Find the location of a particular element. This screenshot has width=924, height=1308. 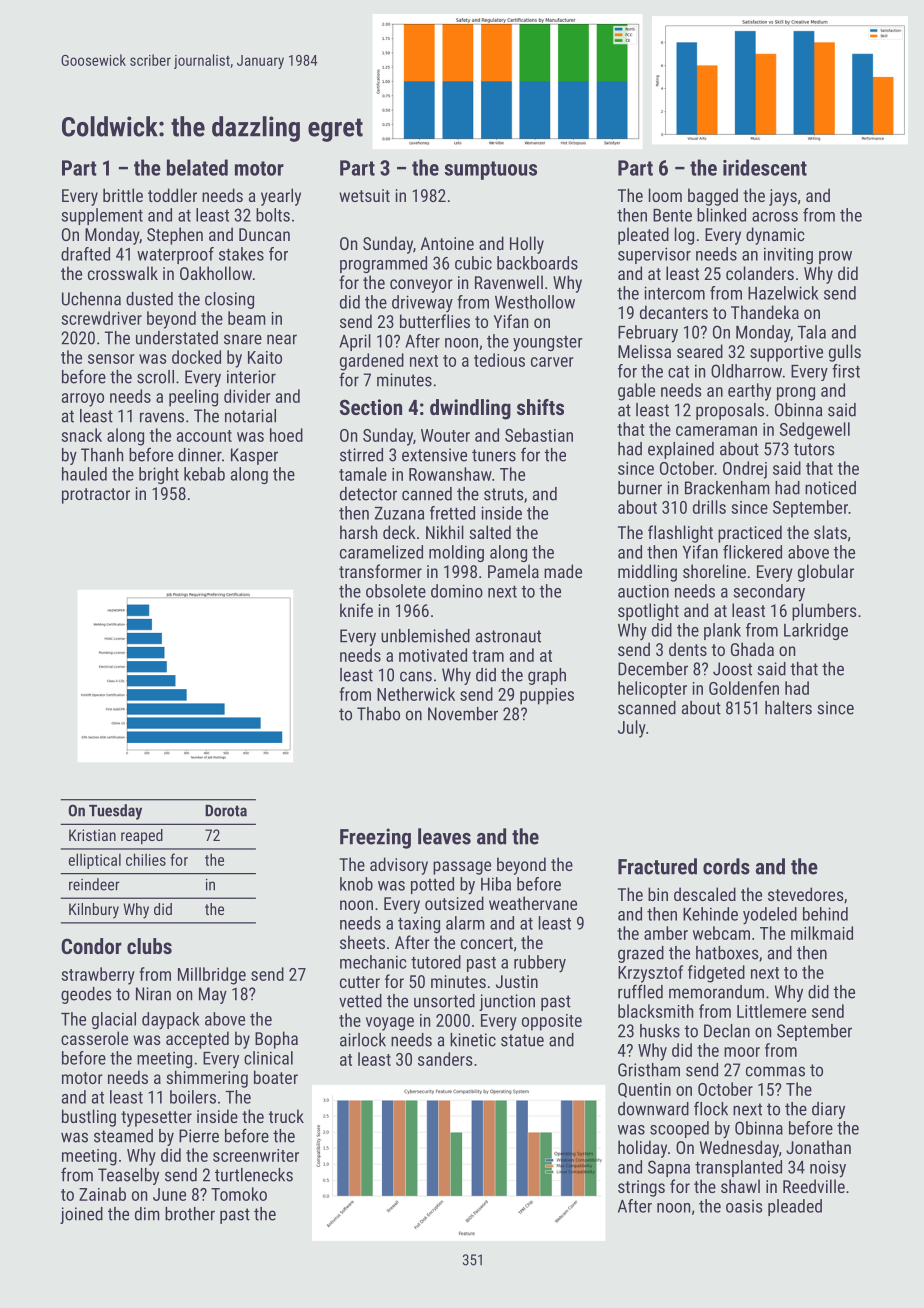

diary is located at coordinates (828, 1110).
